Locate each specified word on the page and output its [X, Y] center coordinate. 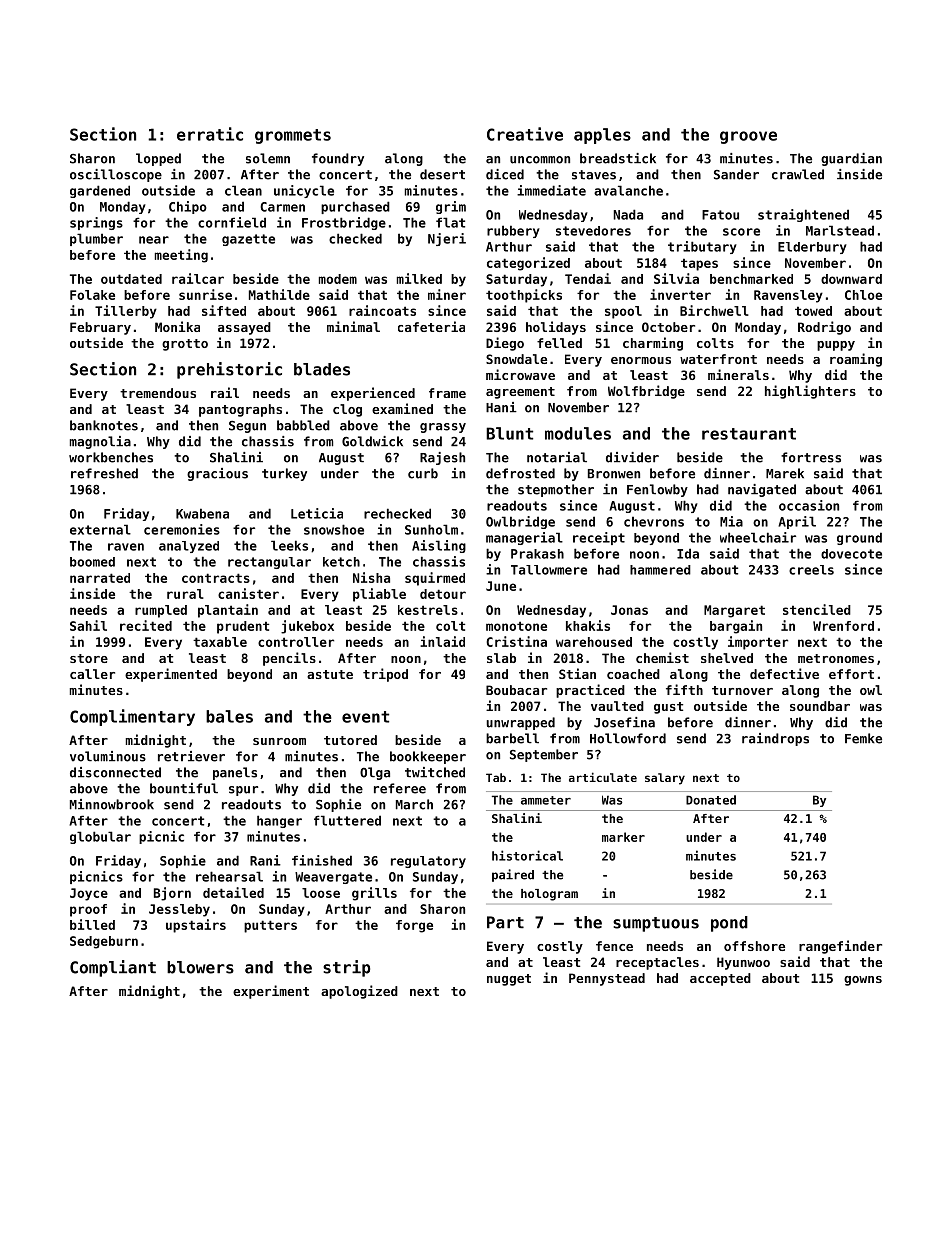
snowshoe [334, 529]
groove [748, 137]
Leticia [317, 513]
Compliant [113, 968]
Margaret [734, 611]
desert [442, 174]
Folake [92, 295]
